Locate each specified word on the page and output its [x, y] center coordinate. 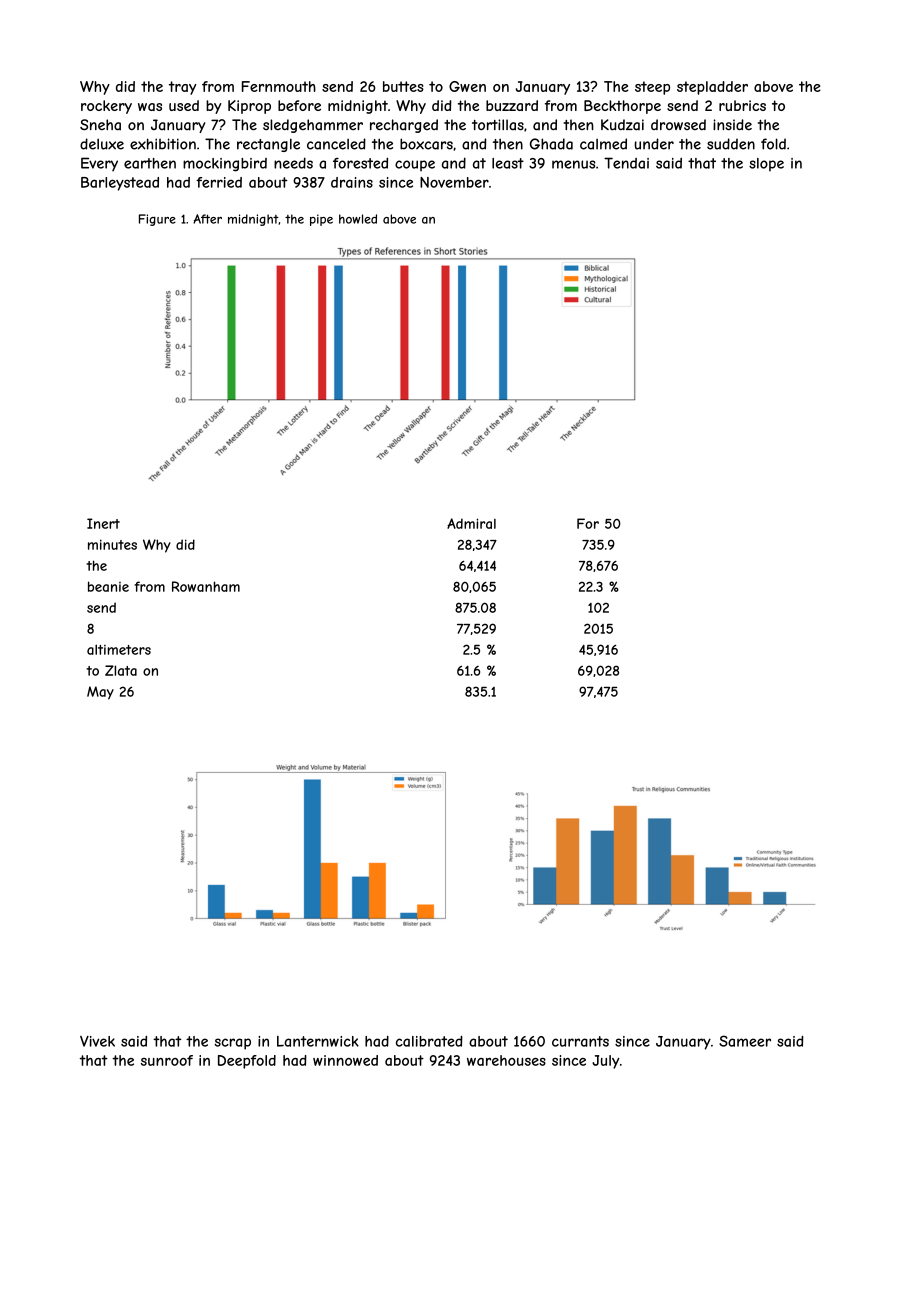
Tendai [626, 163]
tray [182, 88]
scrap [232, 1044]
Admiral [471, 523]
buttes [403, 86]
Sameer [745, 1041]
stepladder [712, 88]
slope [766, 164]
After [207, 219]
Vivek [97, 1041]
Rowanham [206, 586]
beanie [108, 586]
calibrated [429, 1041]
